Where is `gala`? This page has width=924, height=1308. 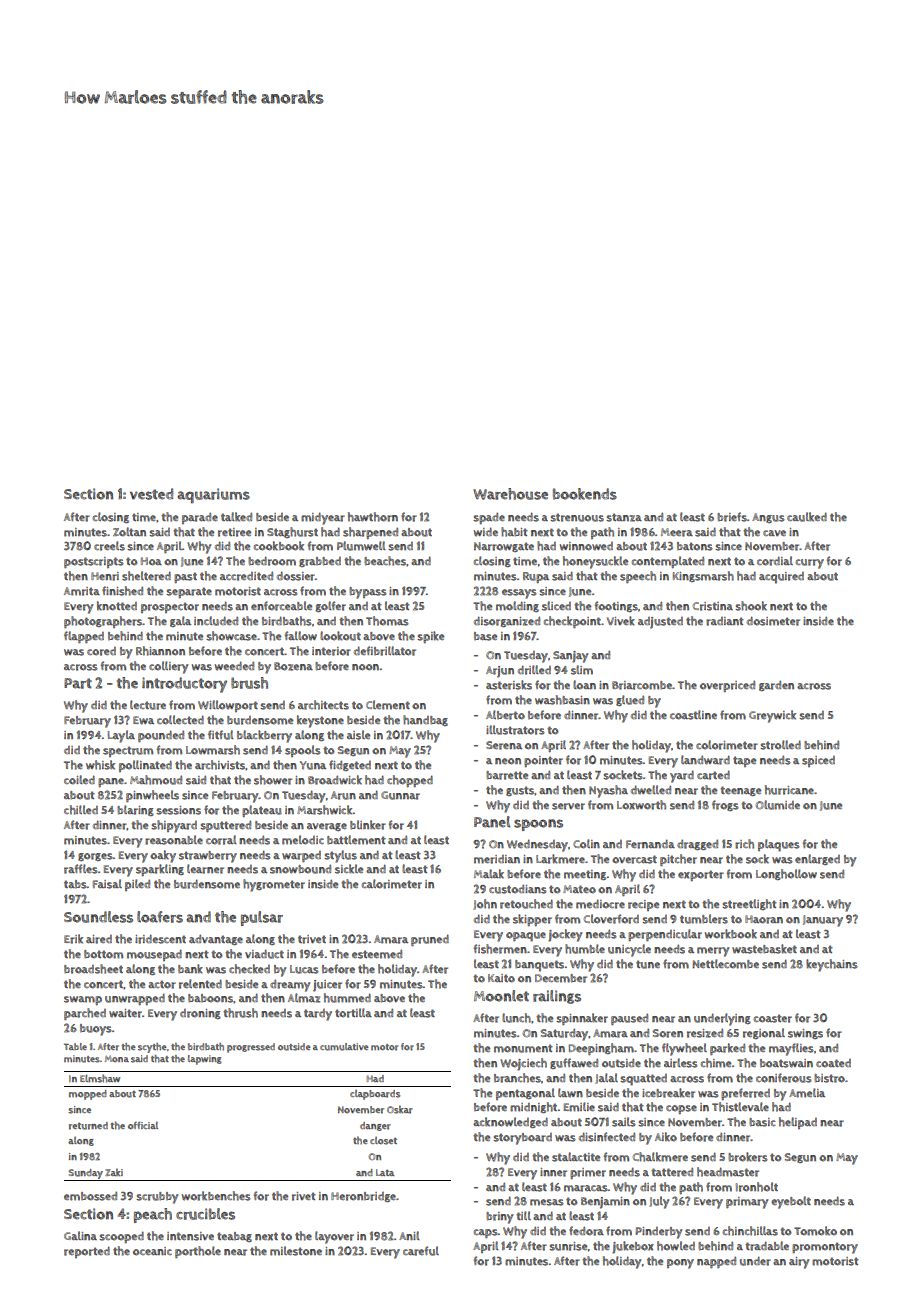 gala is located at coordinates (180, 621).
